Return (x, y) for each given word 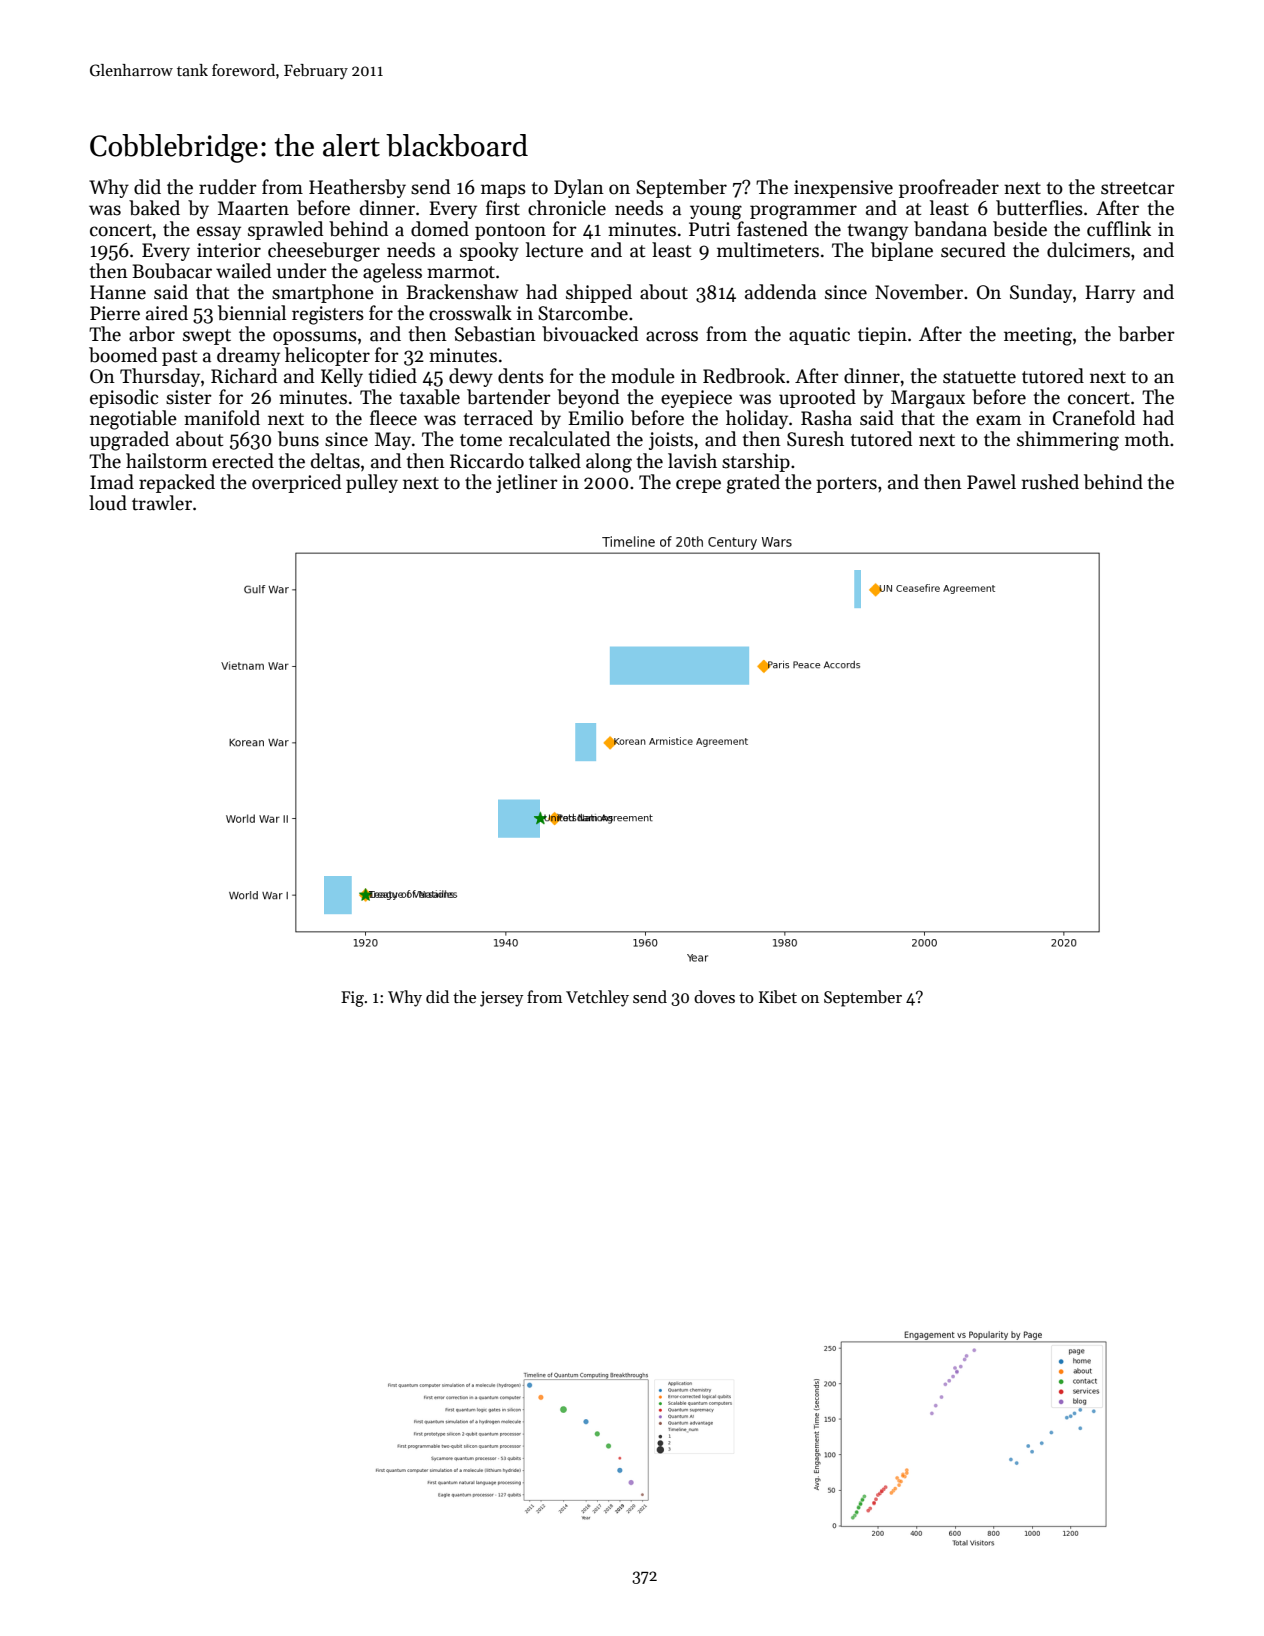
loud (108, 503)
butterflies (1039, 208)
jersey (501, 999)
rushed (1050, 482)
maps (503, 191)
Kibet (778, 996)
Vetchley (597, 998)
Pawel (991, 482)
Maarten (253, 208)
